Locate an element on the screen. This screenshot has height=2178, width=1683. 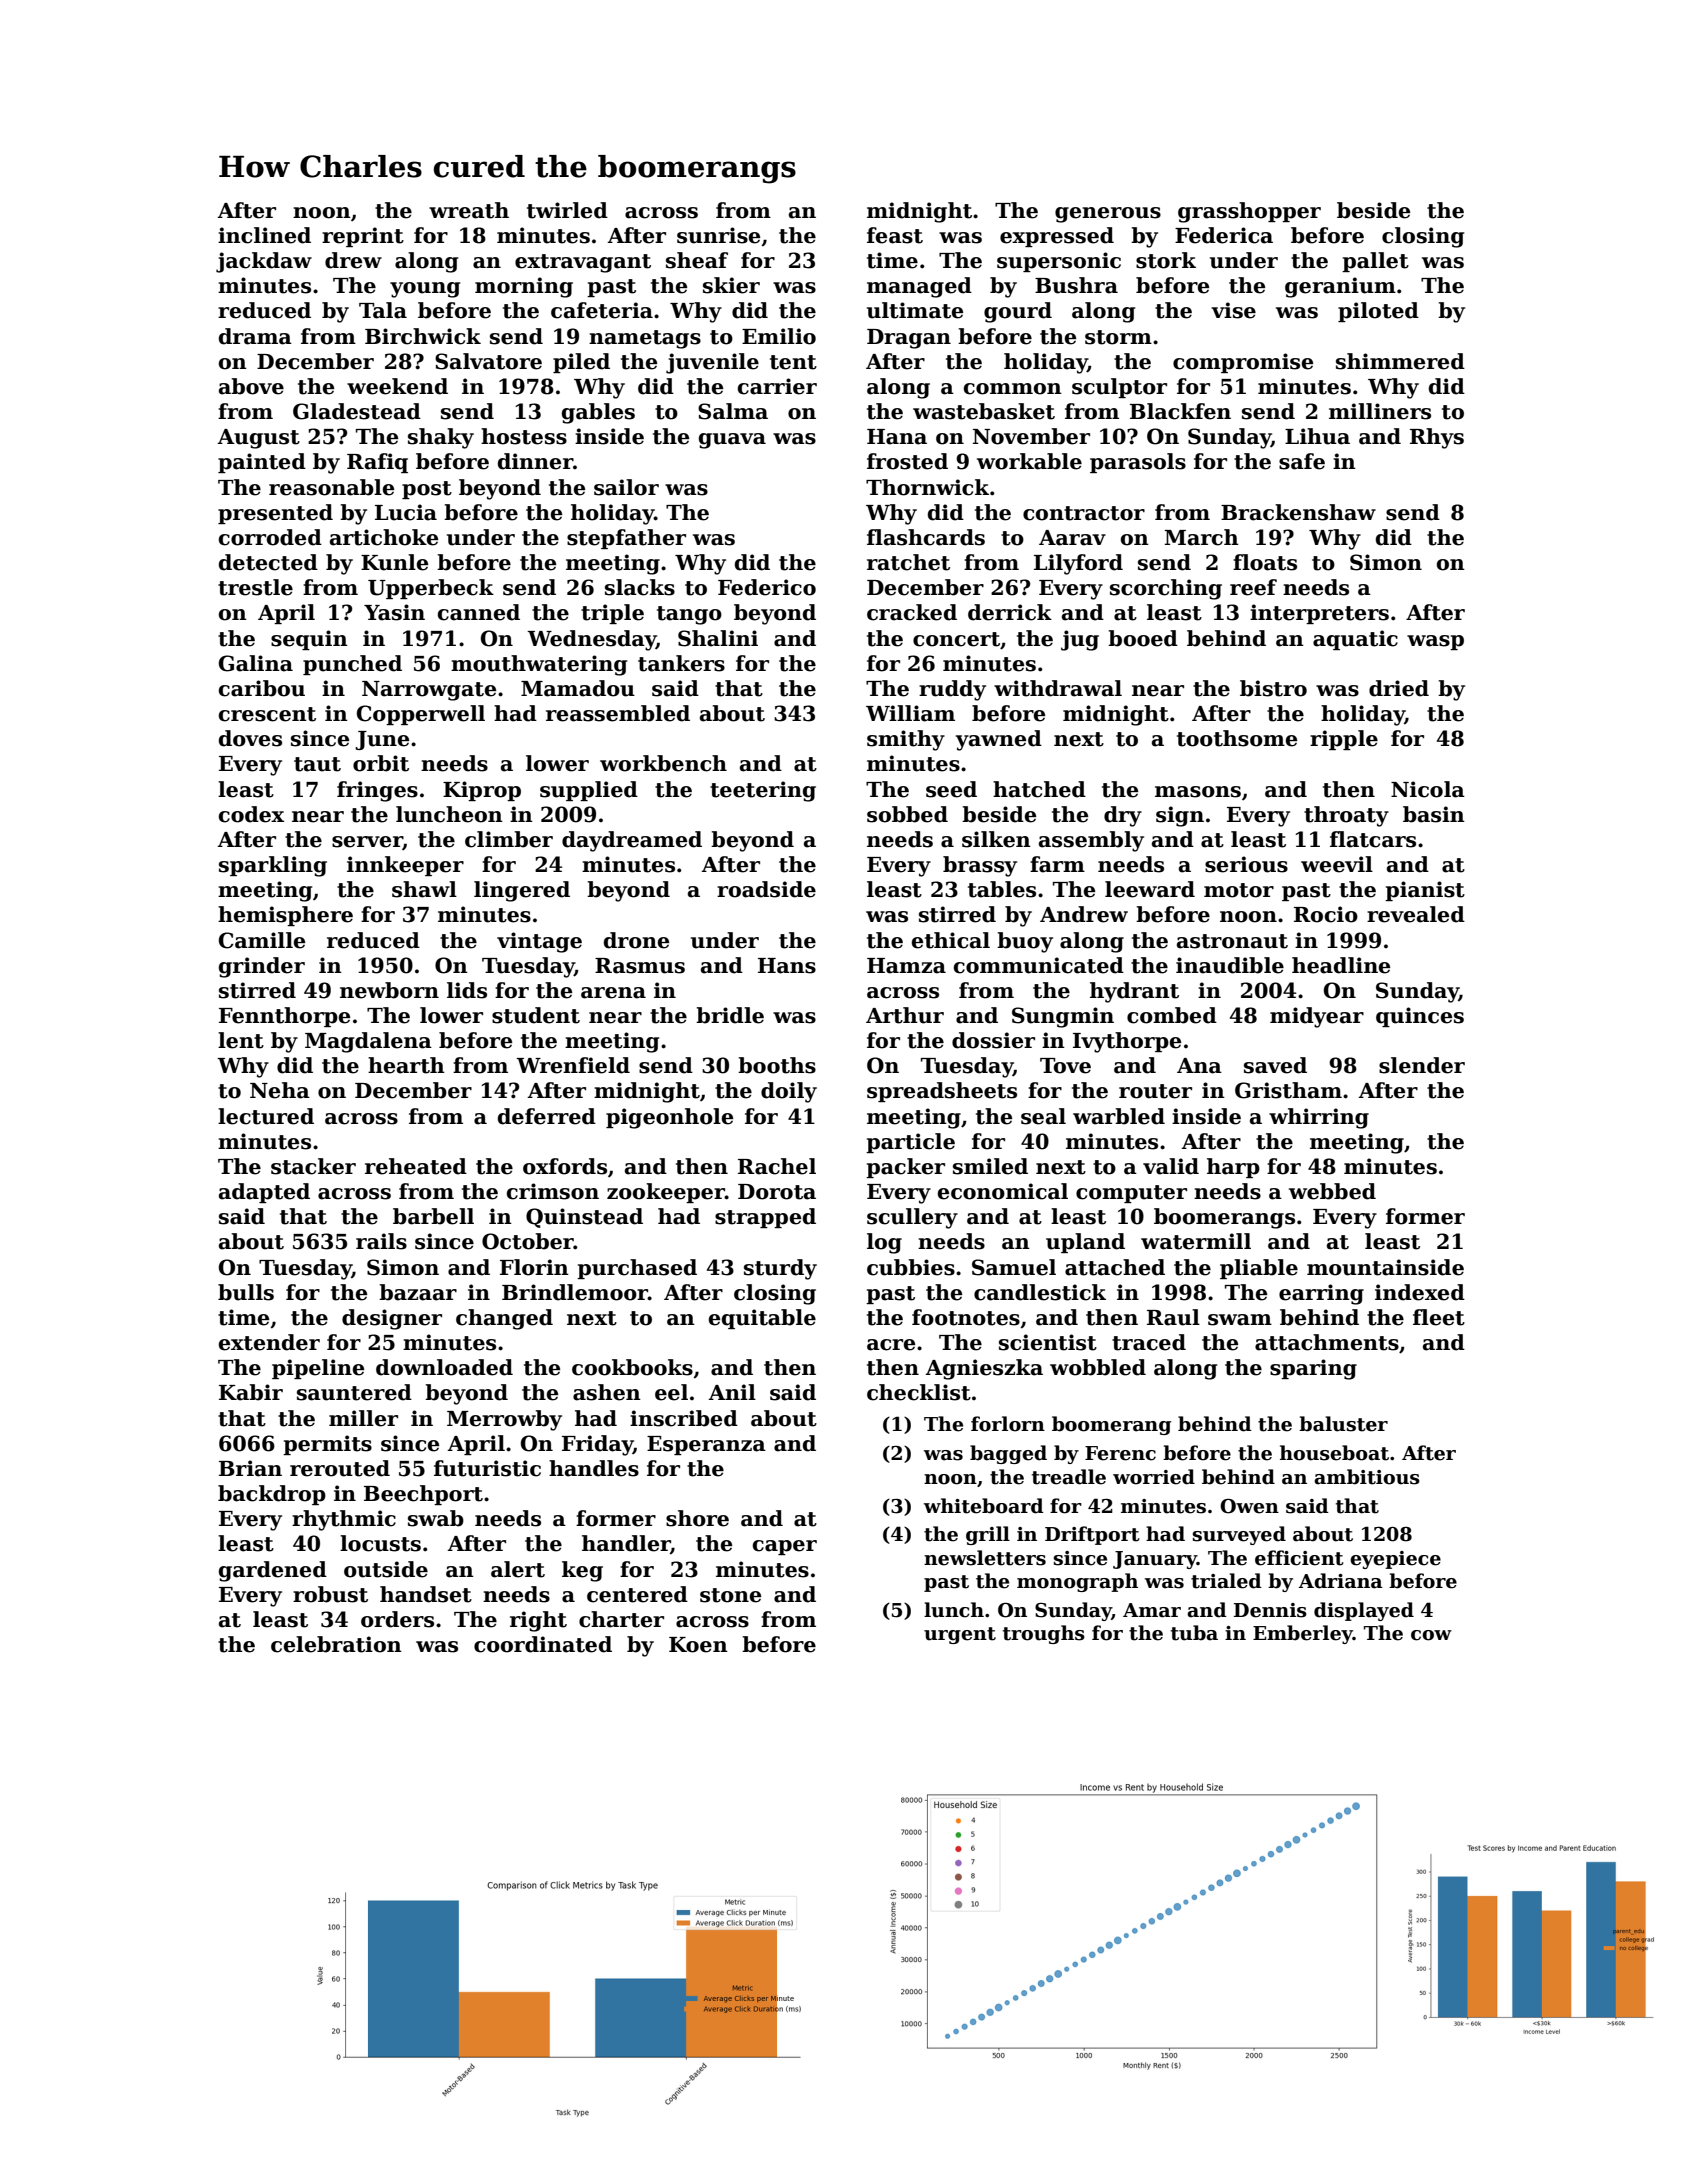
brassy is located at coordinates (980, 866).
